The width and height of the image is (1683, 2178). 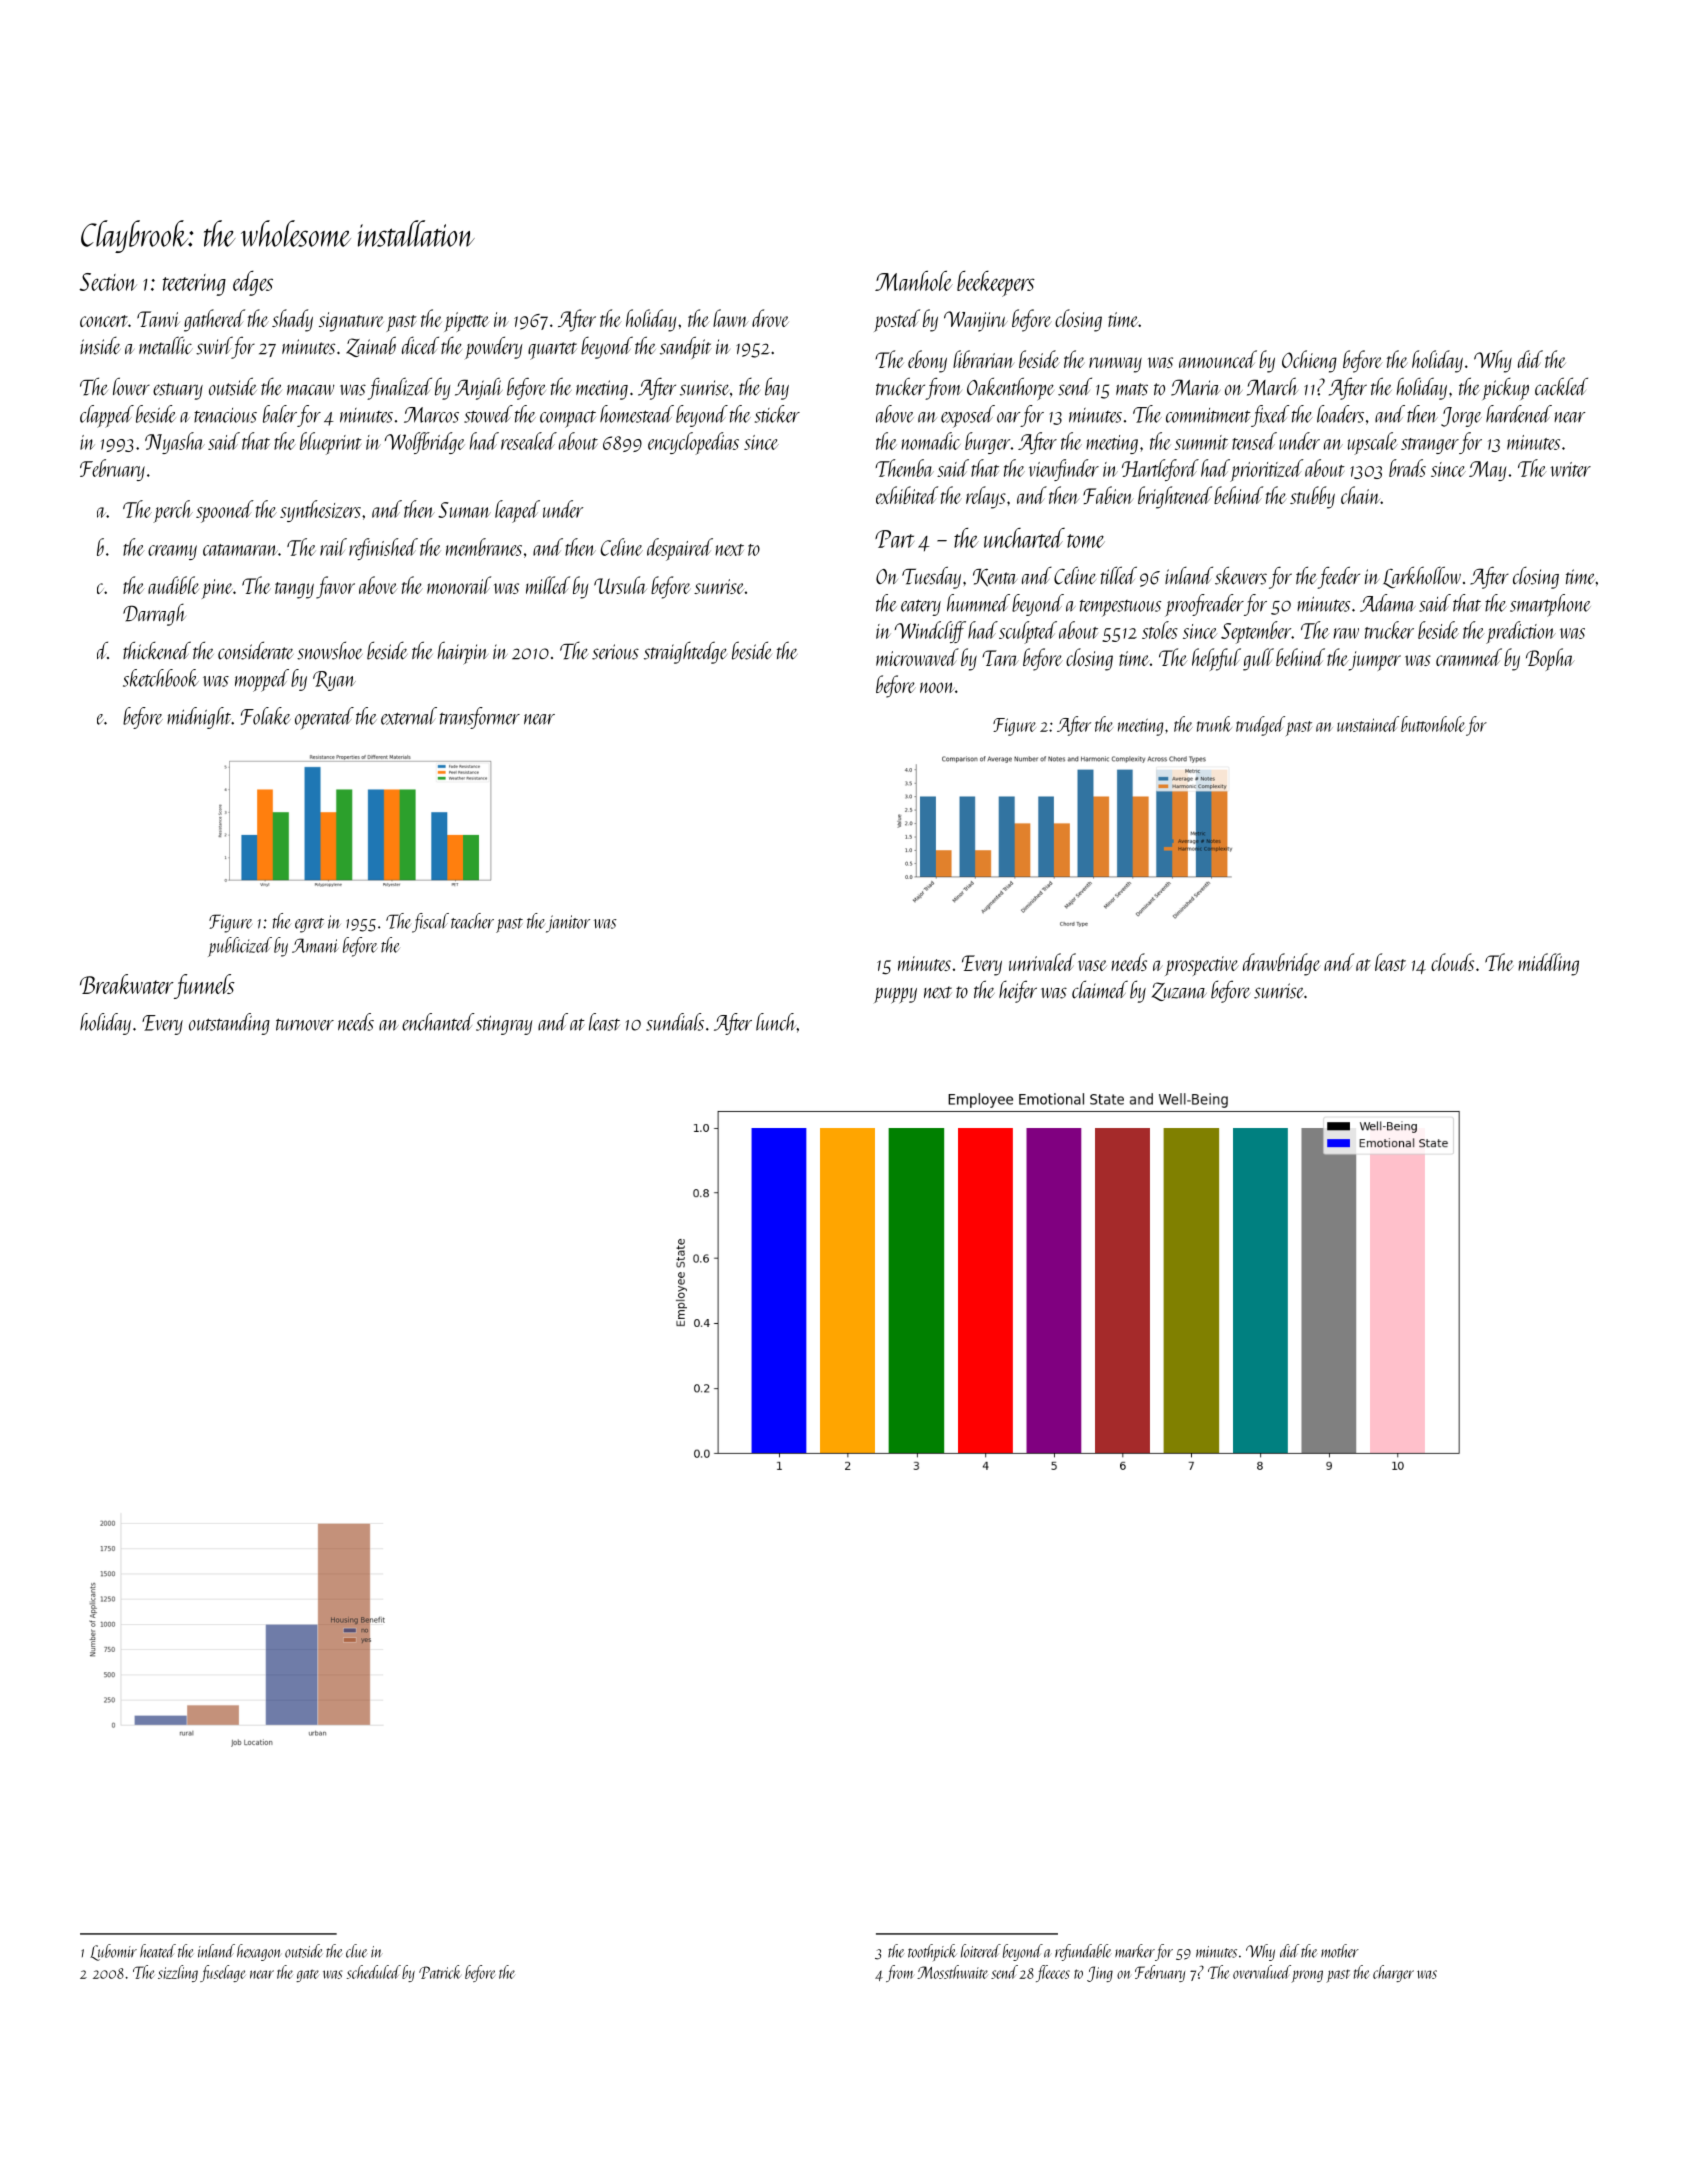 I want to click on mother, so click(x=1340, y=1951).
